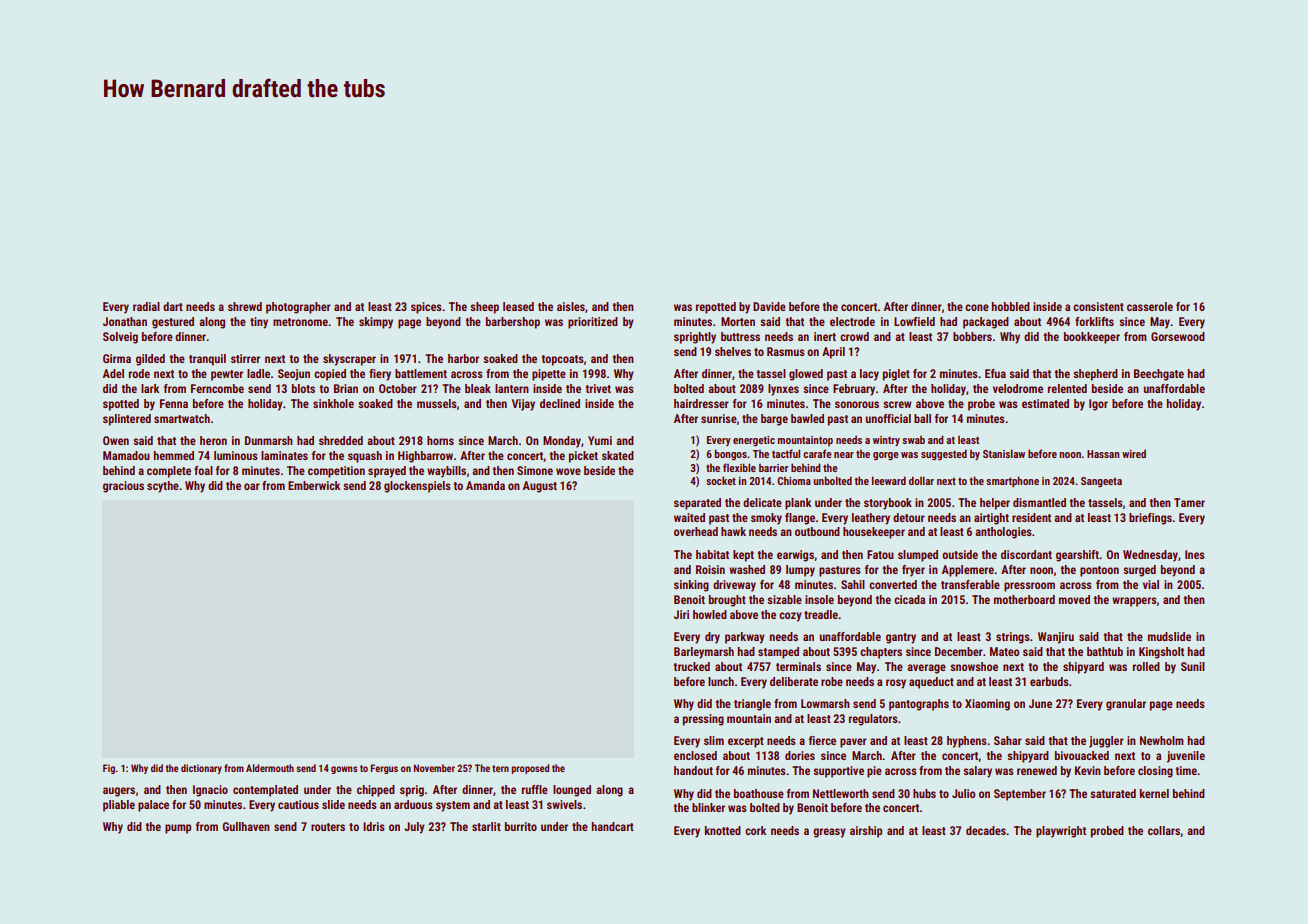  I want to click on trucked, so click(691, 666).
